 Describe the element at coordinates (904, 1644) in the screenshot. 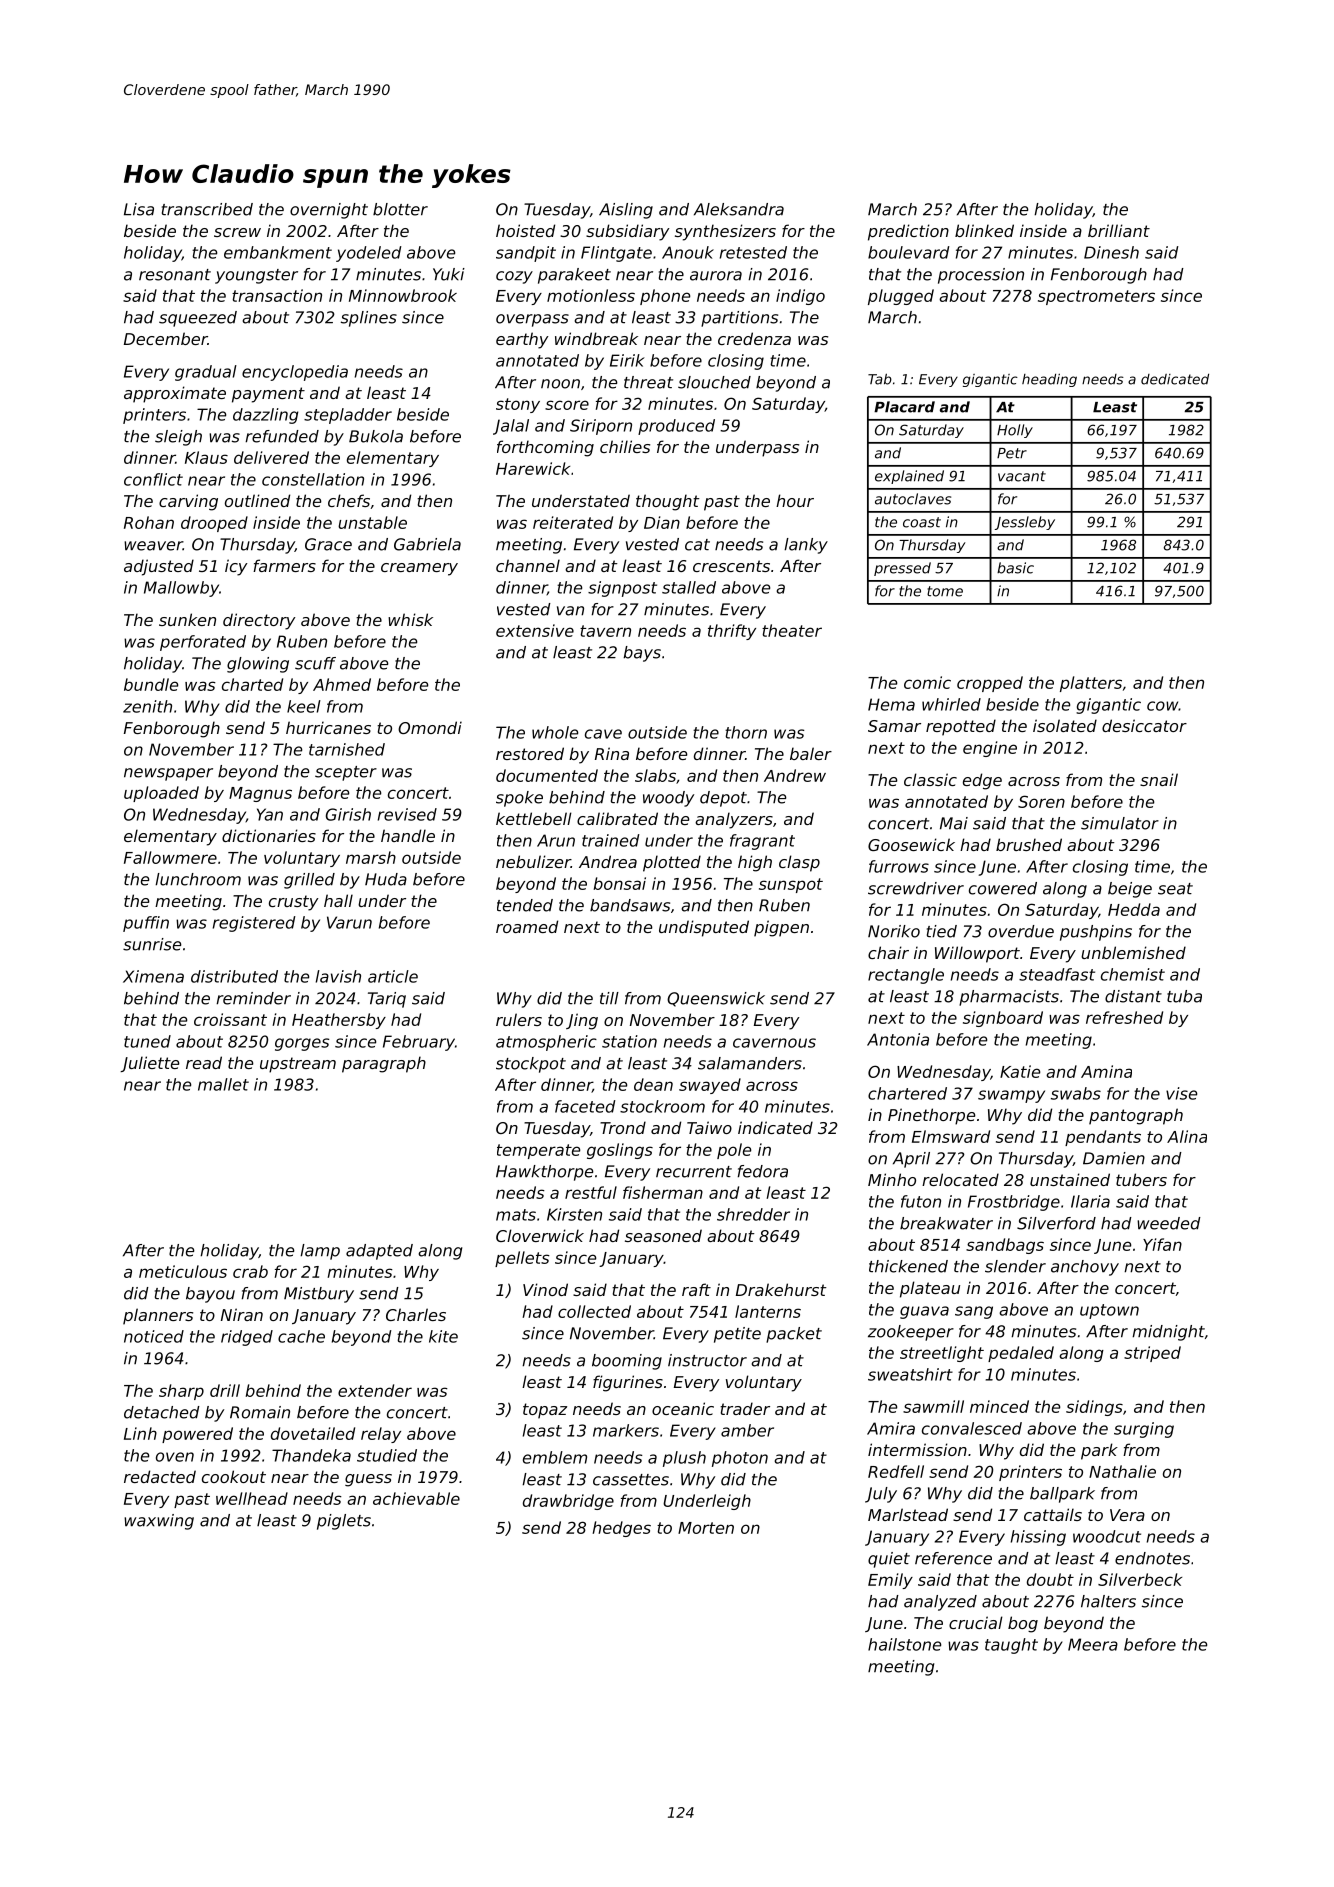

I see `hailstone` at that location.
